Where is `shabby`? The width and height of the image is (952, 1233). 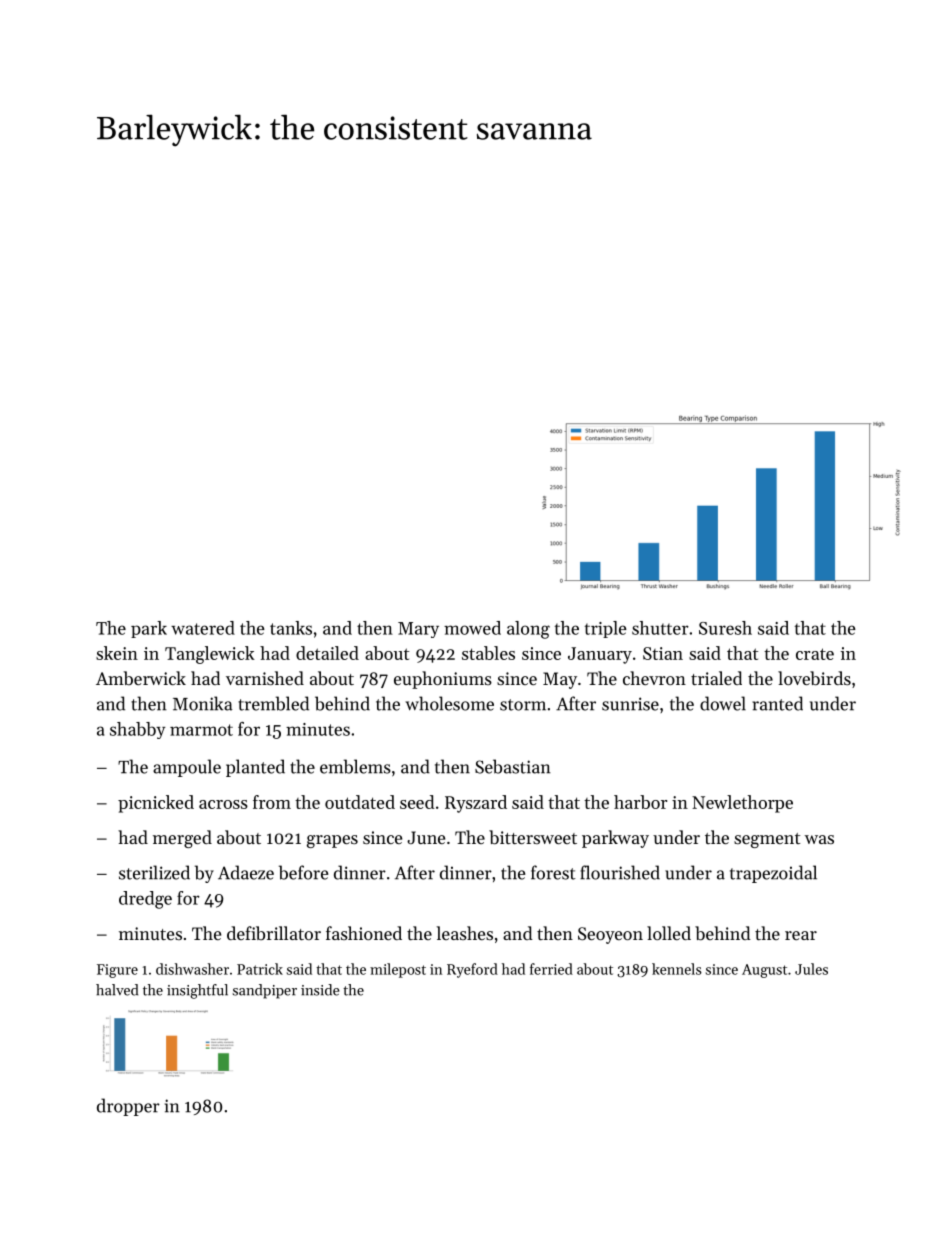 shabby is located at coordinates (138, 730).
